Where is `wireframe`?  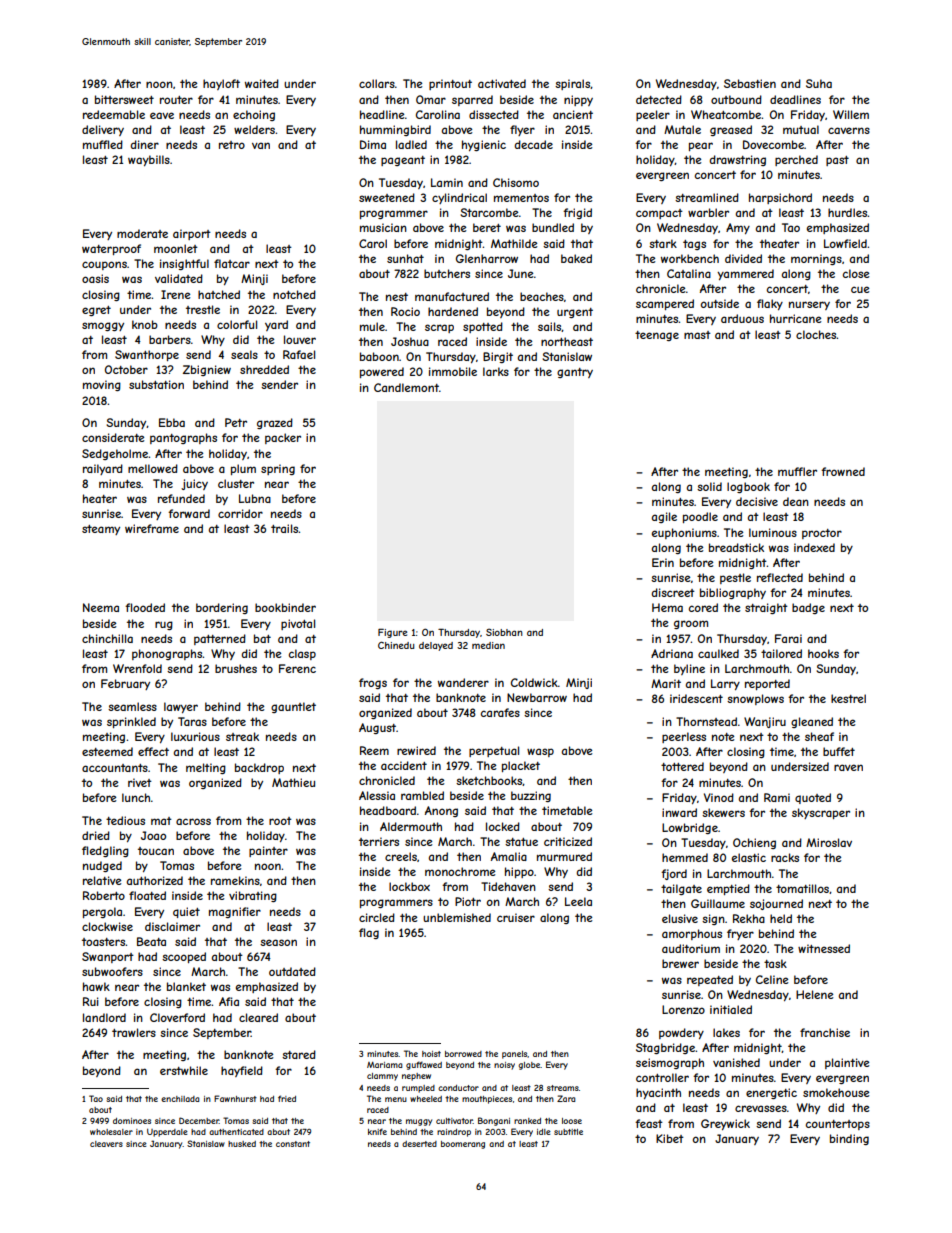
wireframe is located at coordinates (152, 528).
